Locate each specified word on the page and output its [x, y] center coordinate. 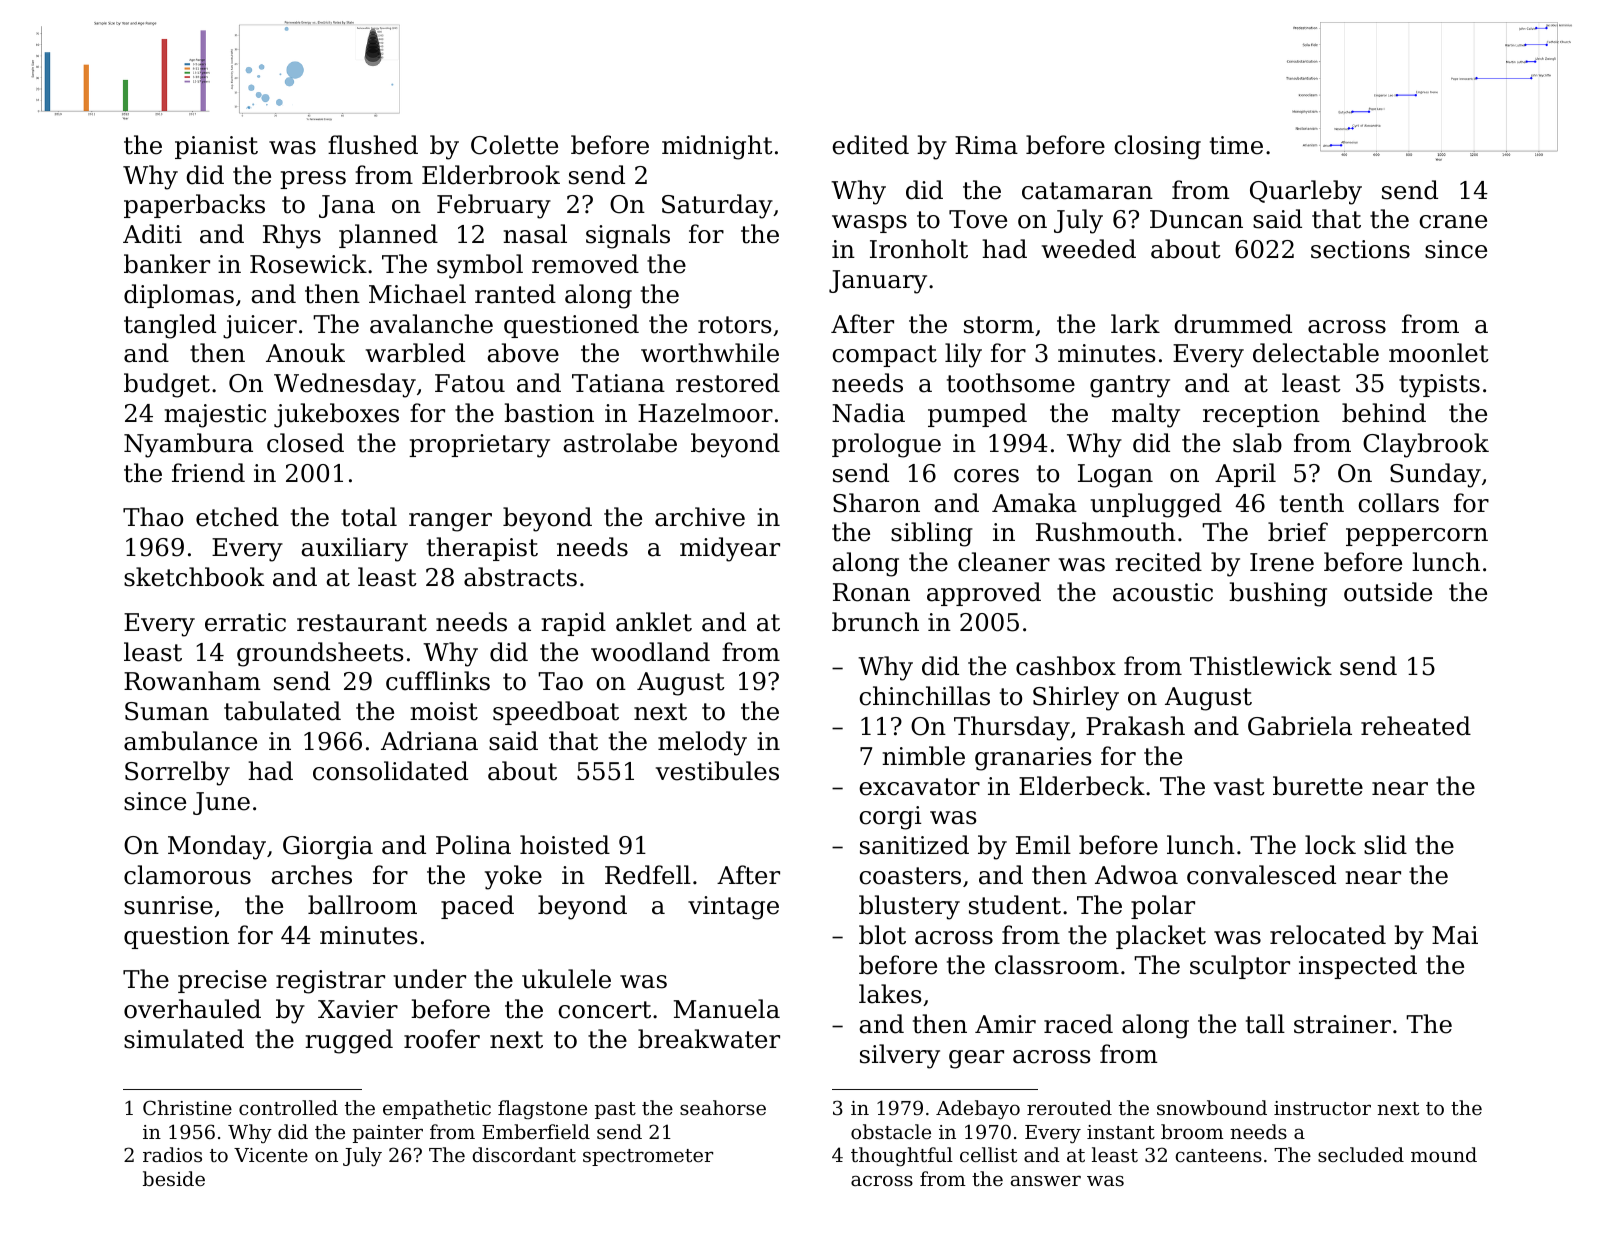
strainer [1342, 1024]
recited [1158, 562]
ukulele [566, 979]
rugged [349, 1041]
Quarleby [1306, 192]
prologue [886, 445]
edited [870, 145]
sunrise [168, 905]
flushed [373, 145]
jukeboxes [336, 415]
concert [604, 1010]
